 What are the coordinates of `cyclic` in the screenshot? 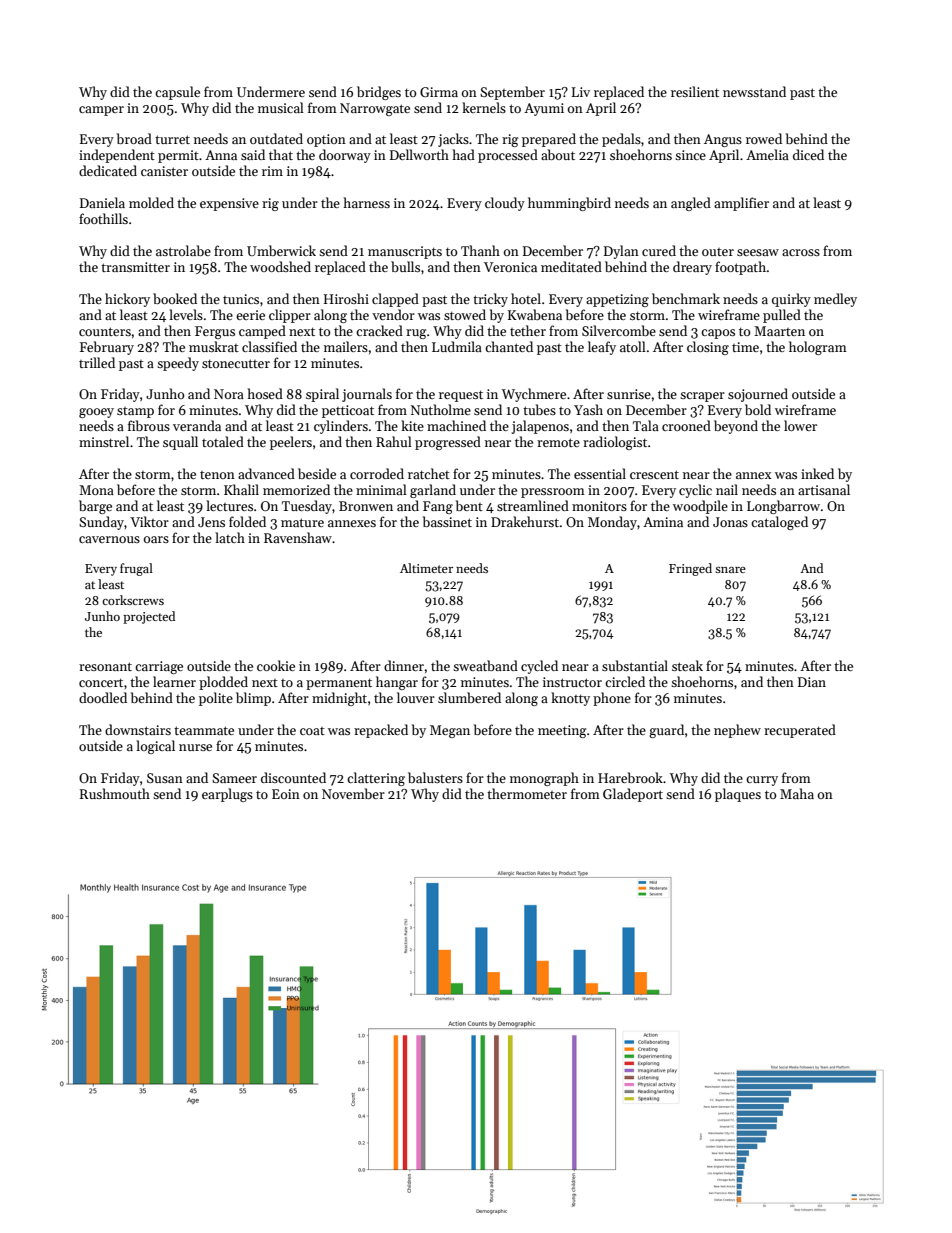 It's located at (695, 491).
